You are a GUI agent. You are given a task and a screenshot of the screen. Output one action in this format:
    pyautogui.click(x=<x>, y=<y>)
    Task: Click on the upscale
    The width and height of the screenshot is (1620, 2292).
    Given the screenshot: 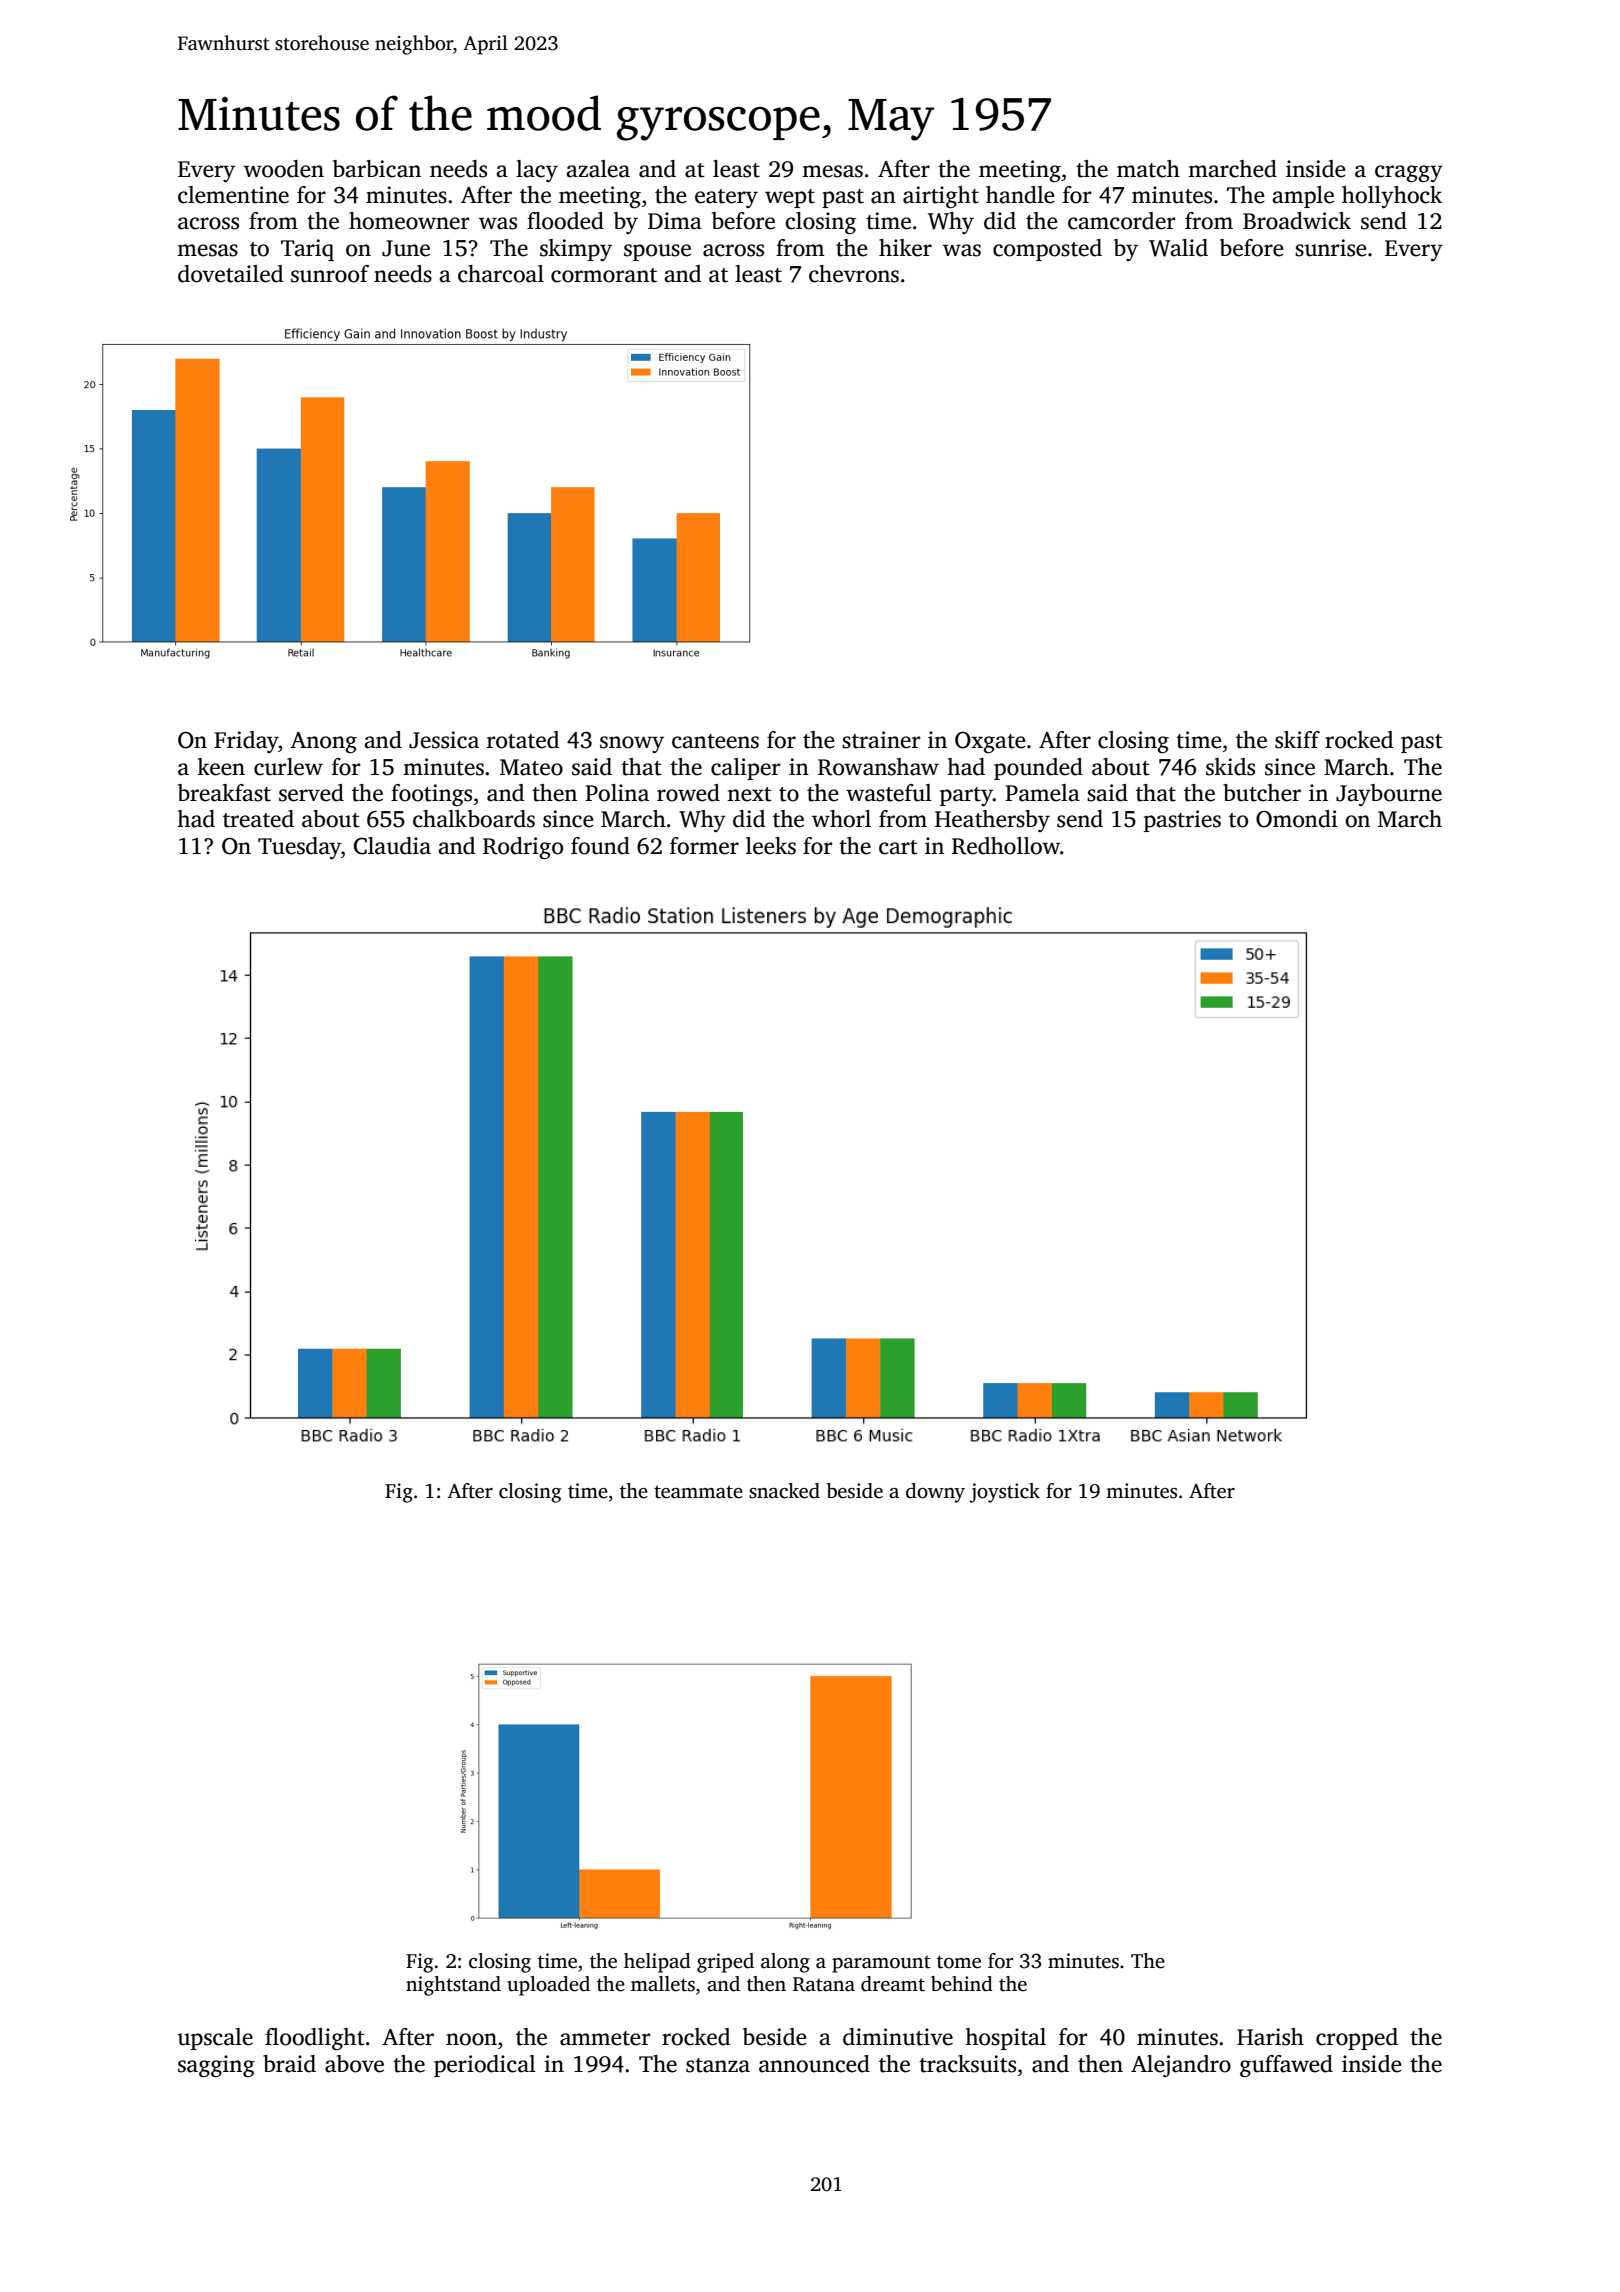 What is the action you would take?
    pyautogui.click(x=215, y=2039)
